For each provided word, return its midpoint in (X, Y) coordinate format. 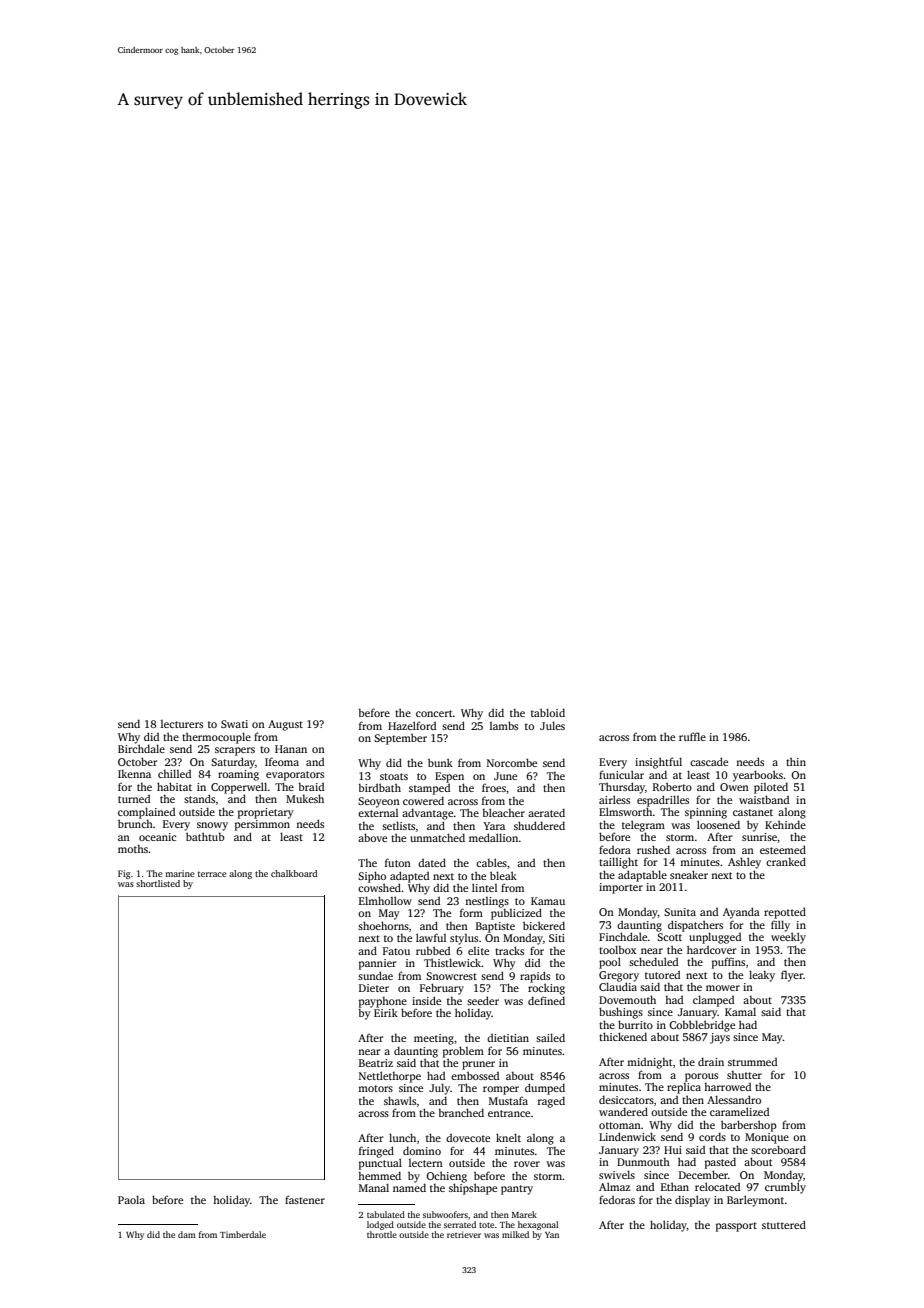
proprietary (266, 813)
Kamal (740, 1011)
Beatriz (376, 1063)
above (372, 837)
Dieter (374, 988)
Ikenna (134, 773)
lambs (504, 725)
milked (515, 1234)
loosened (718, 824)
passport (736, 1227)
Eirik (386, 1012)
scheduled (653, 961)
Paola (131, 1199)
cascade (709, 761)
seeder (483, 1000)
